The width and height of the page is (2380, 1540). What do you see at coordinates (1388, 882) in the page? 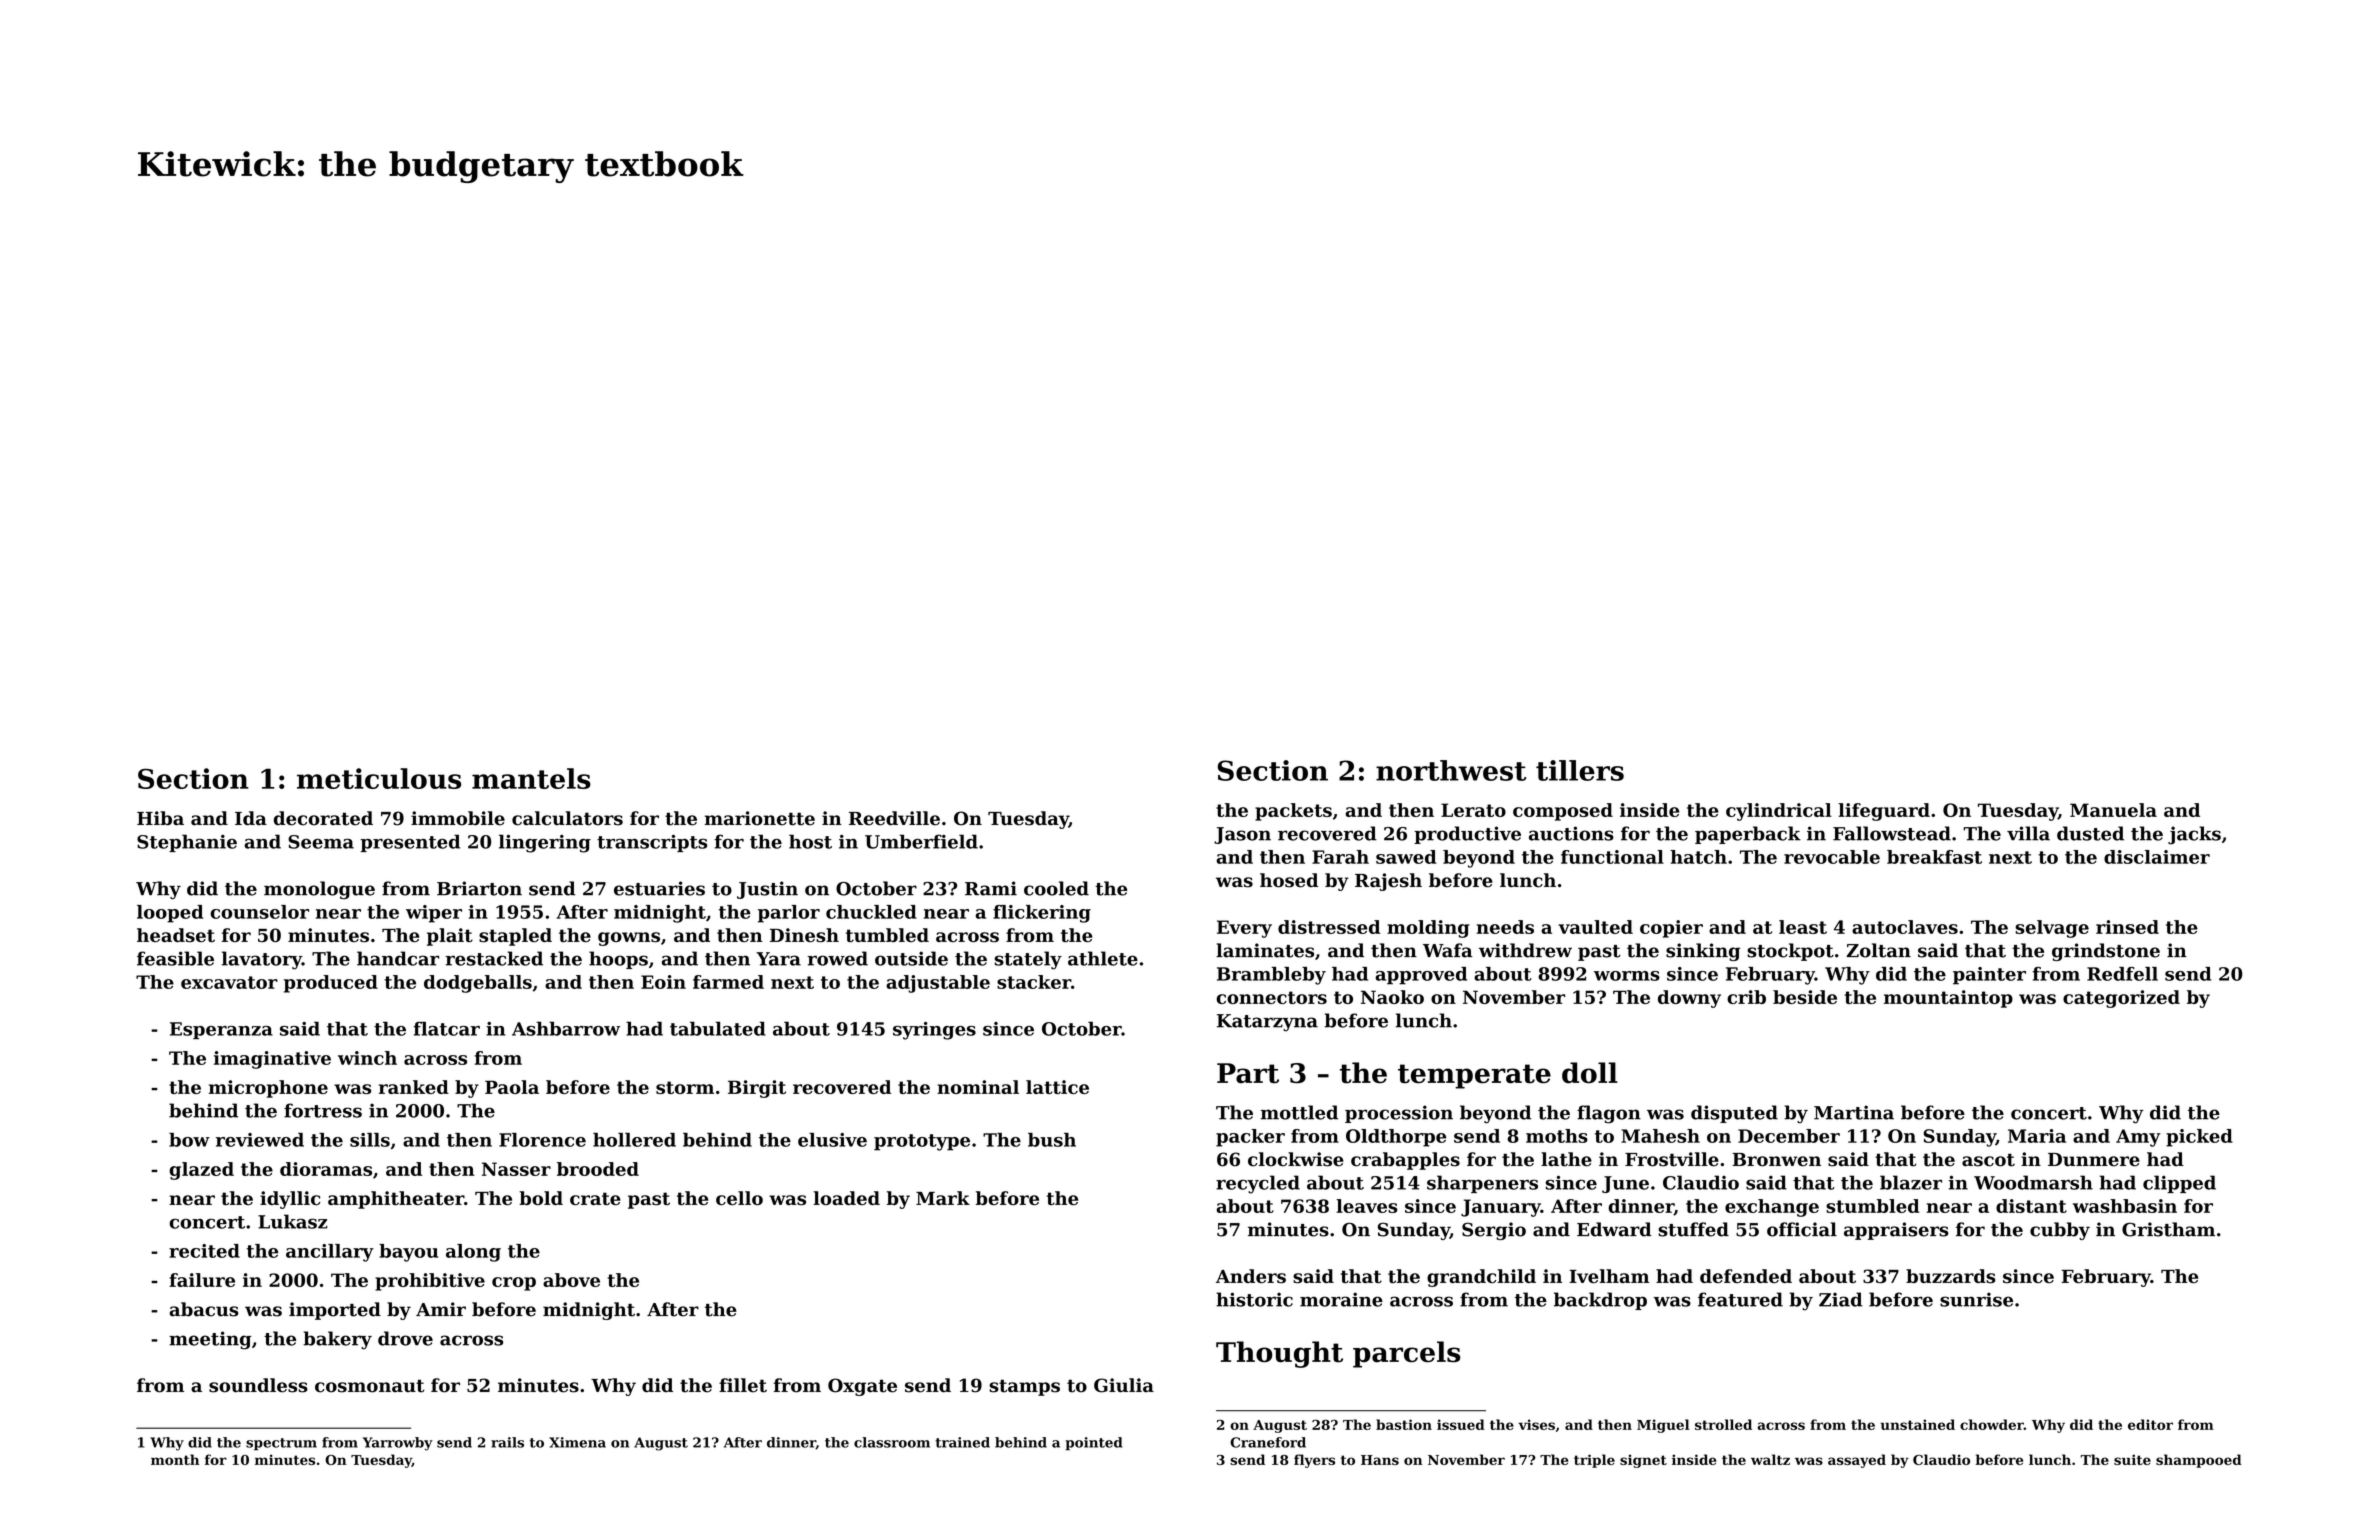
I see `Rajesh` at bounding box center [1388, 882].
